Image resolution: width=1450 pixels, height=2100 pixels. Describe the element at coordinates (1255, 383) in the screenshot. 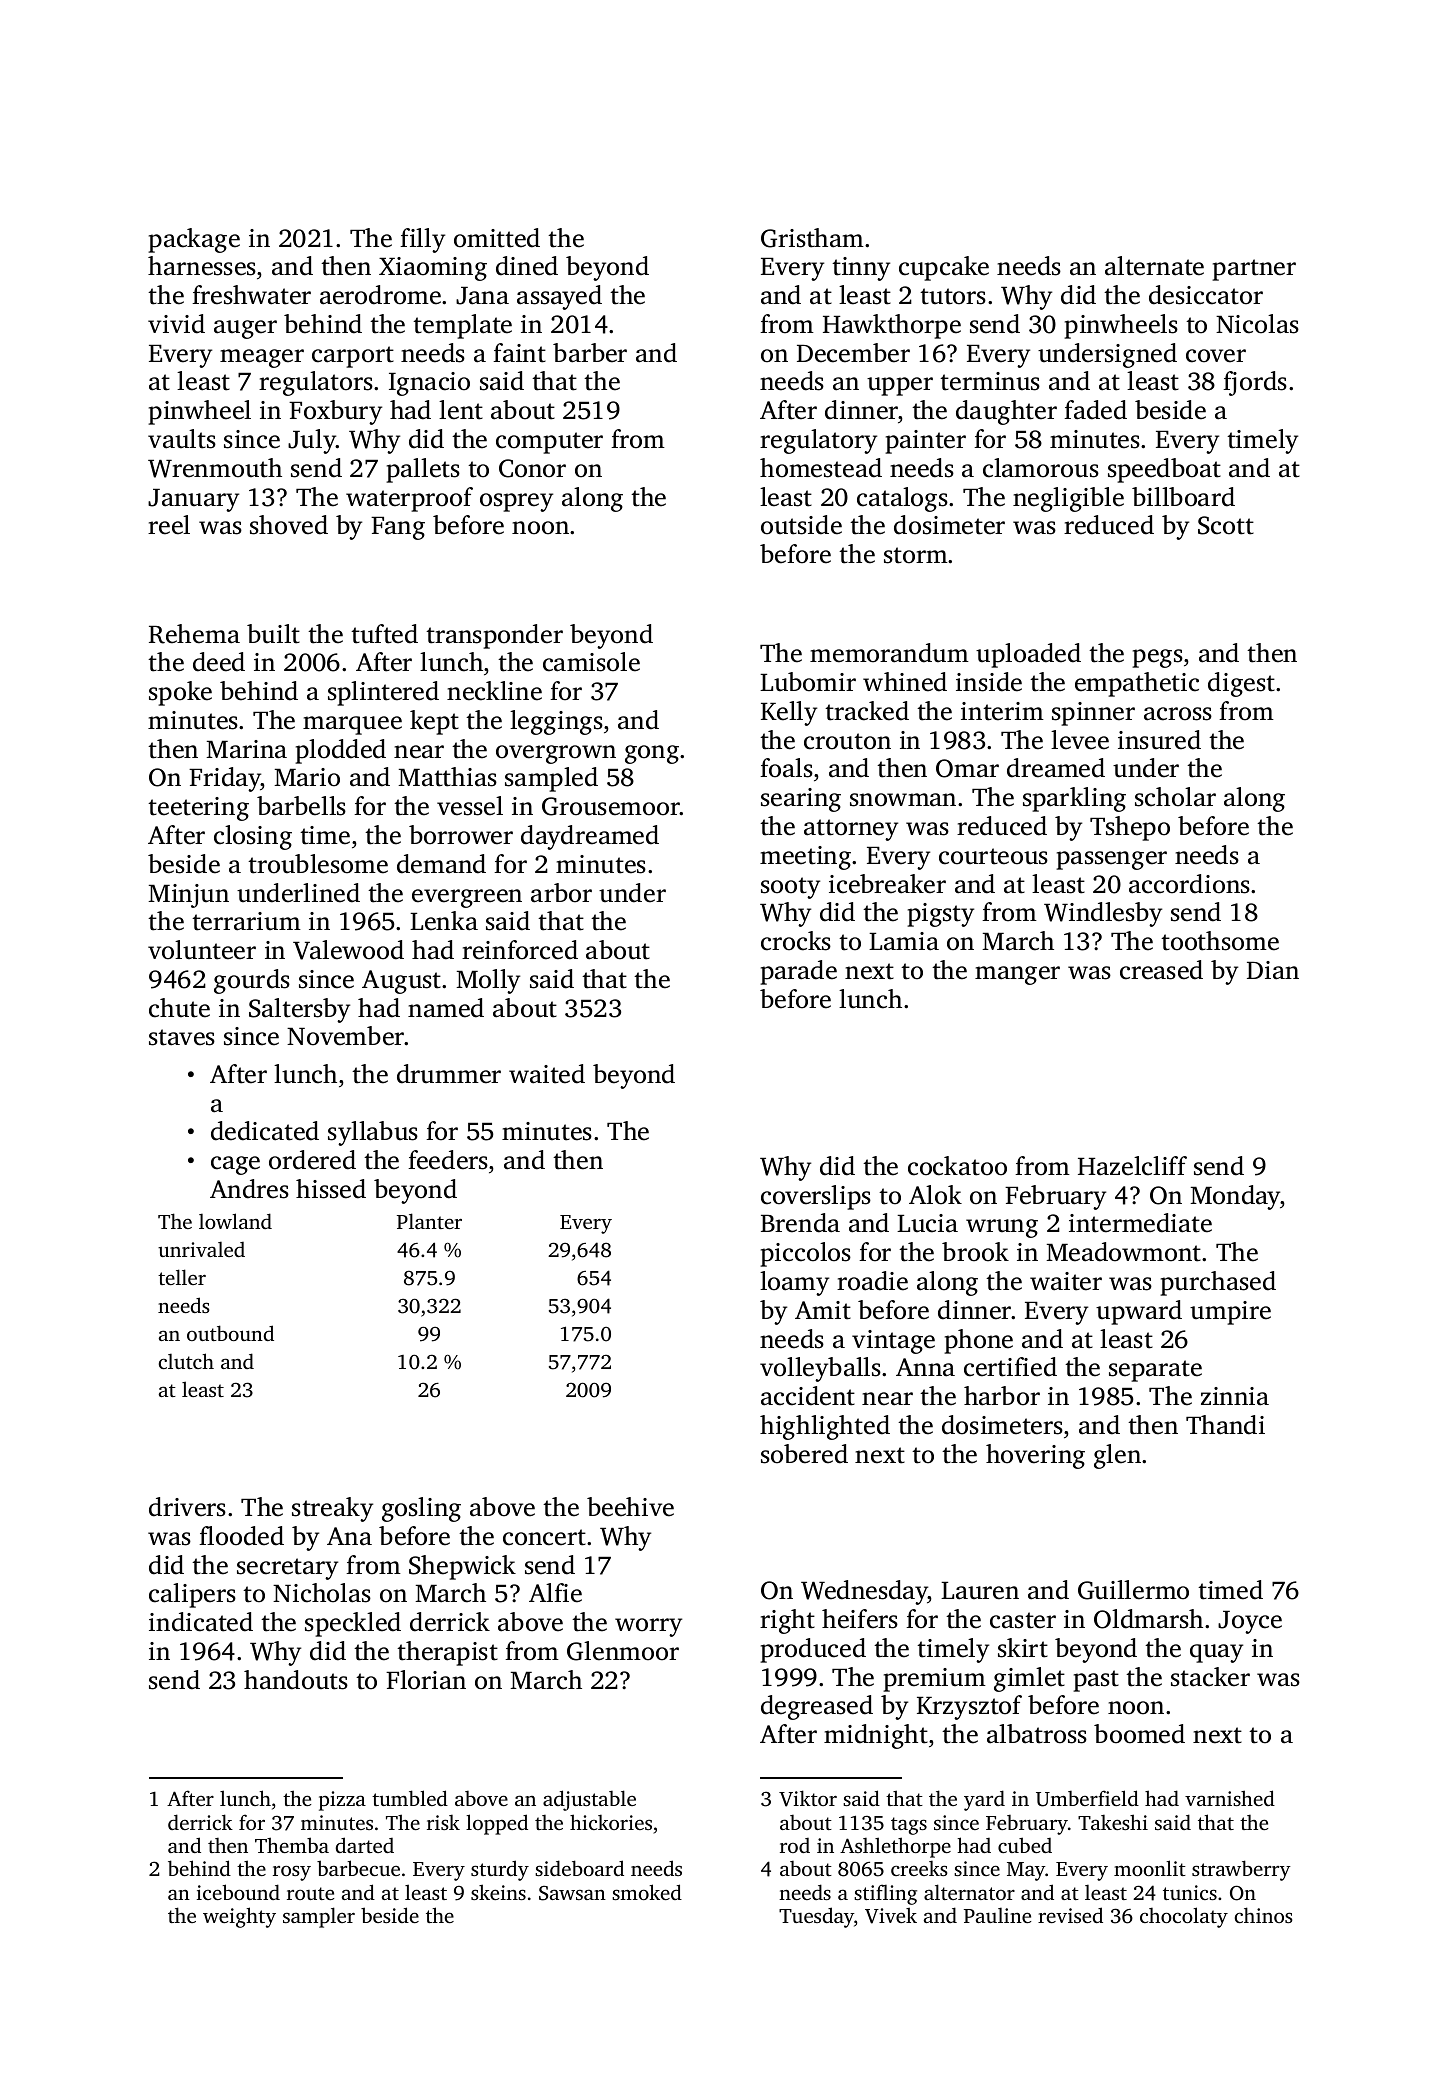

I see `fjords` at that location.
